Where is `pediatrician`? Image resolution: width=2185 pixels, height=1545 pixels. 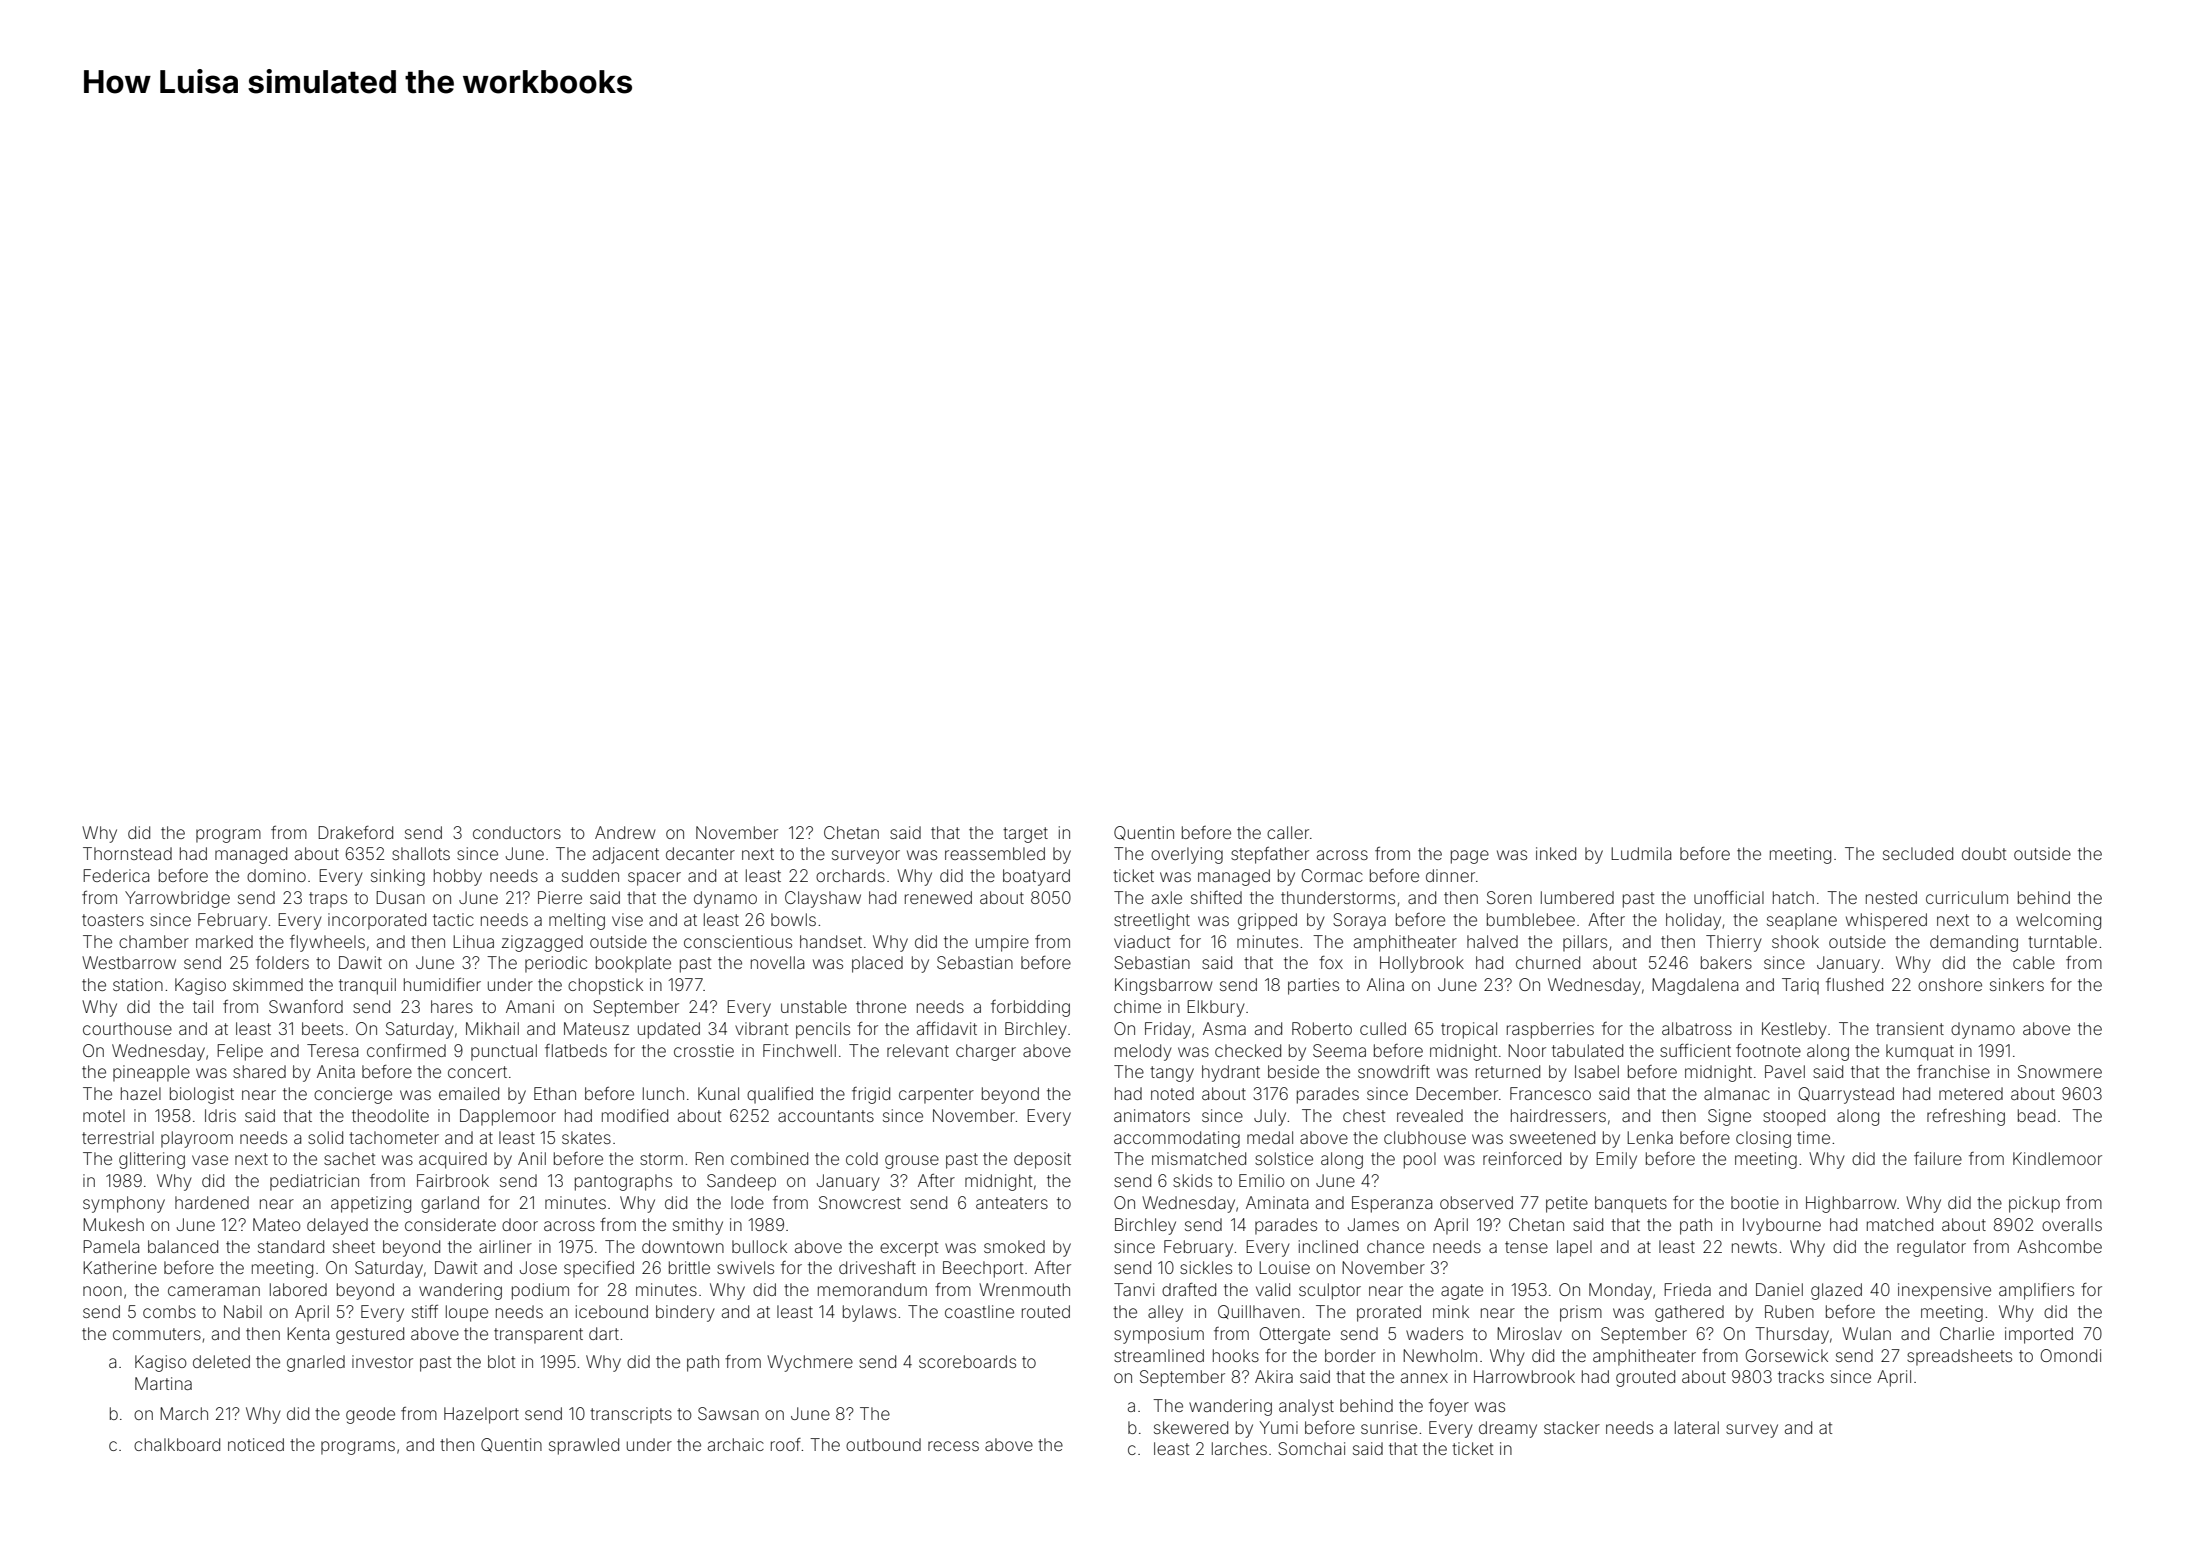 pediatrician is located at coordinates (314, 1182).
